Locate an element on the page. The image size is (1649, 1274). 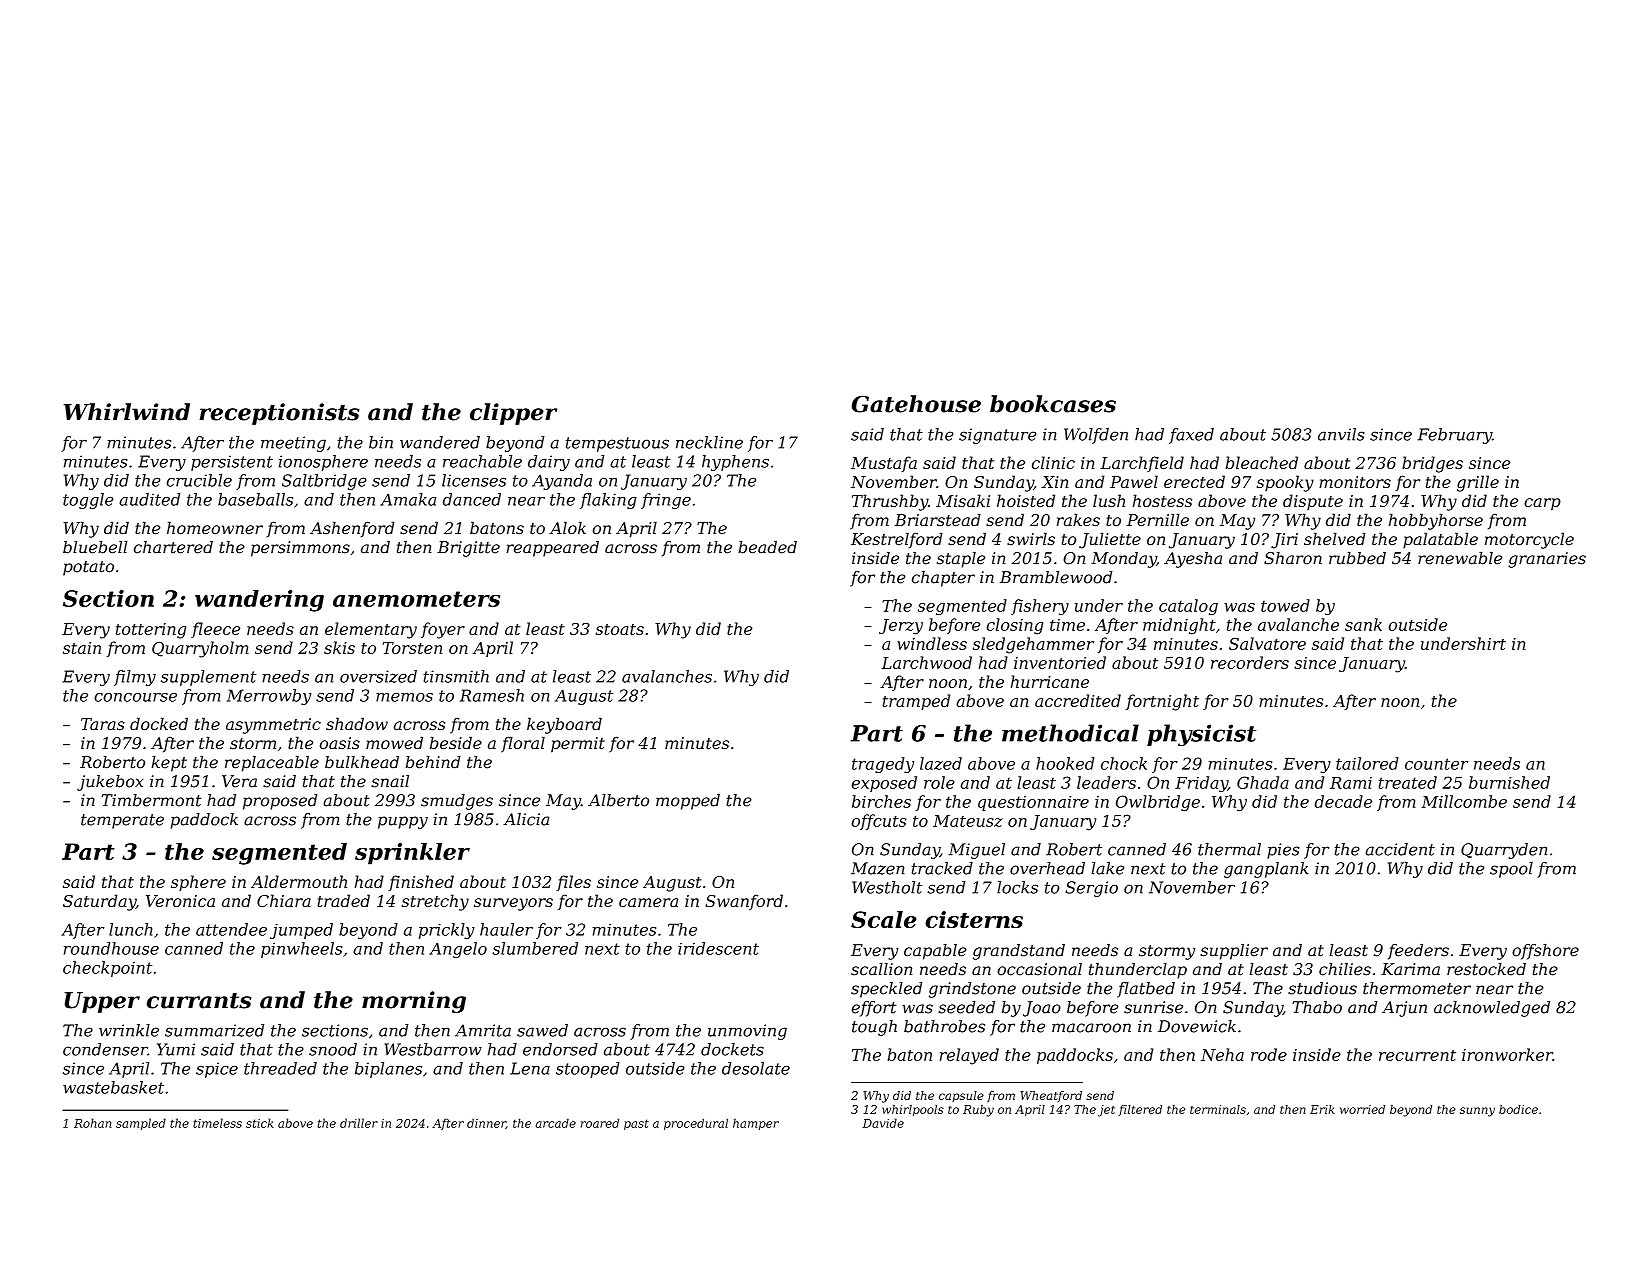
proposed is located at coordinates (280, 802).
